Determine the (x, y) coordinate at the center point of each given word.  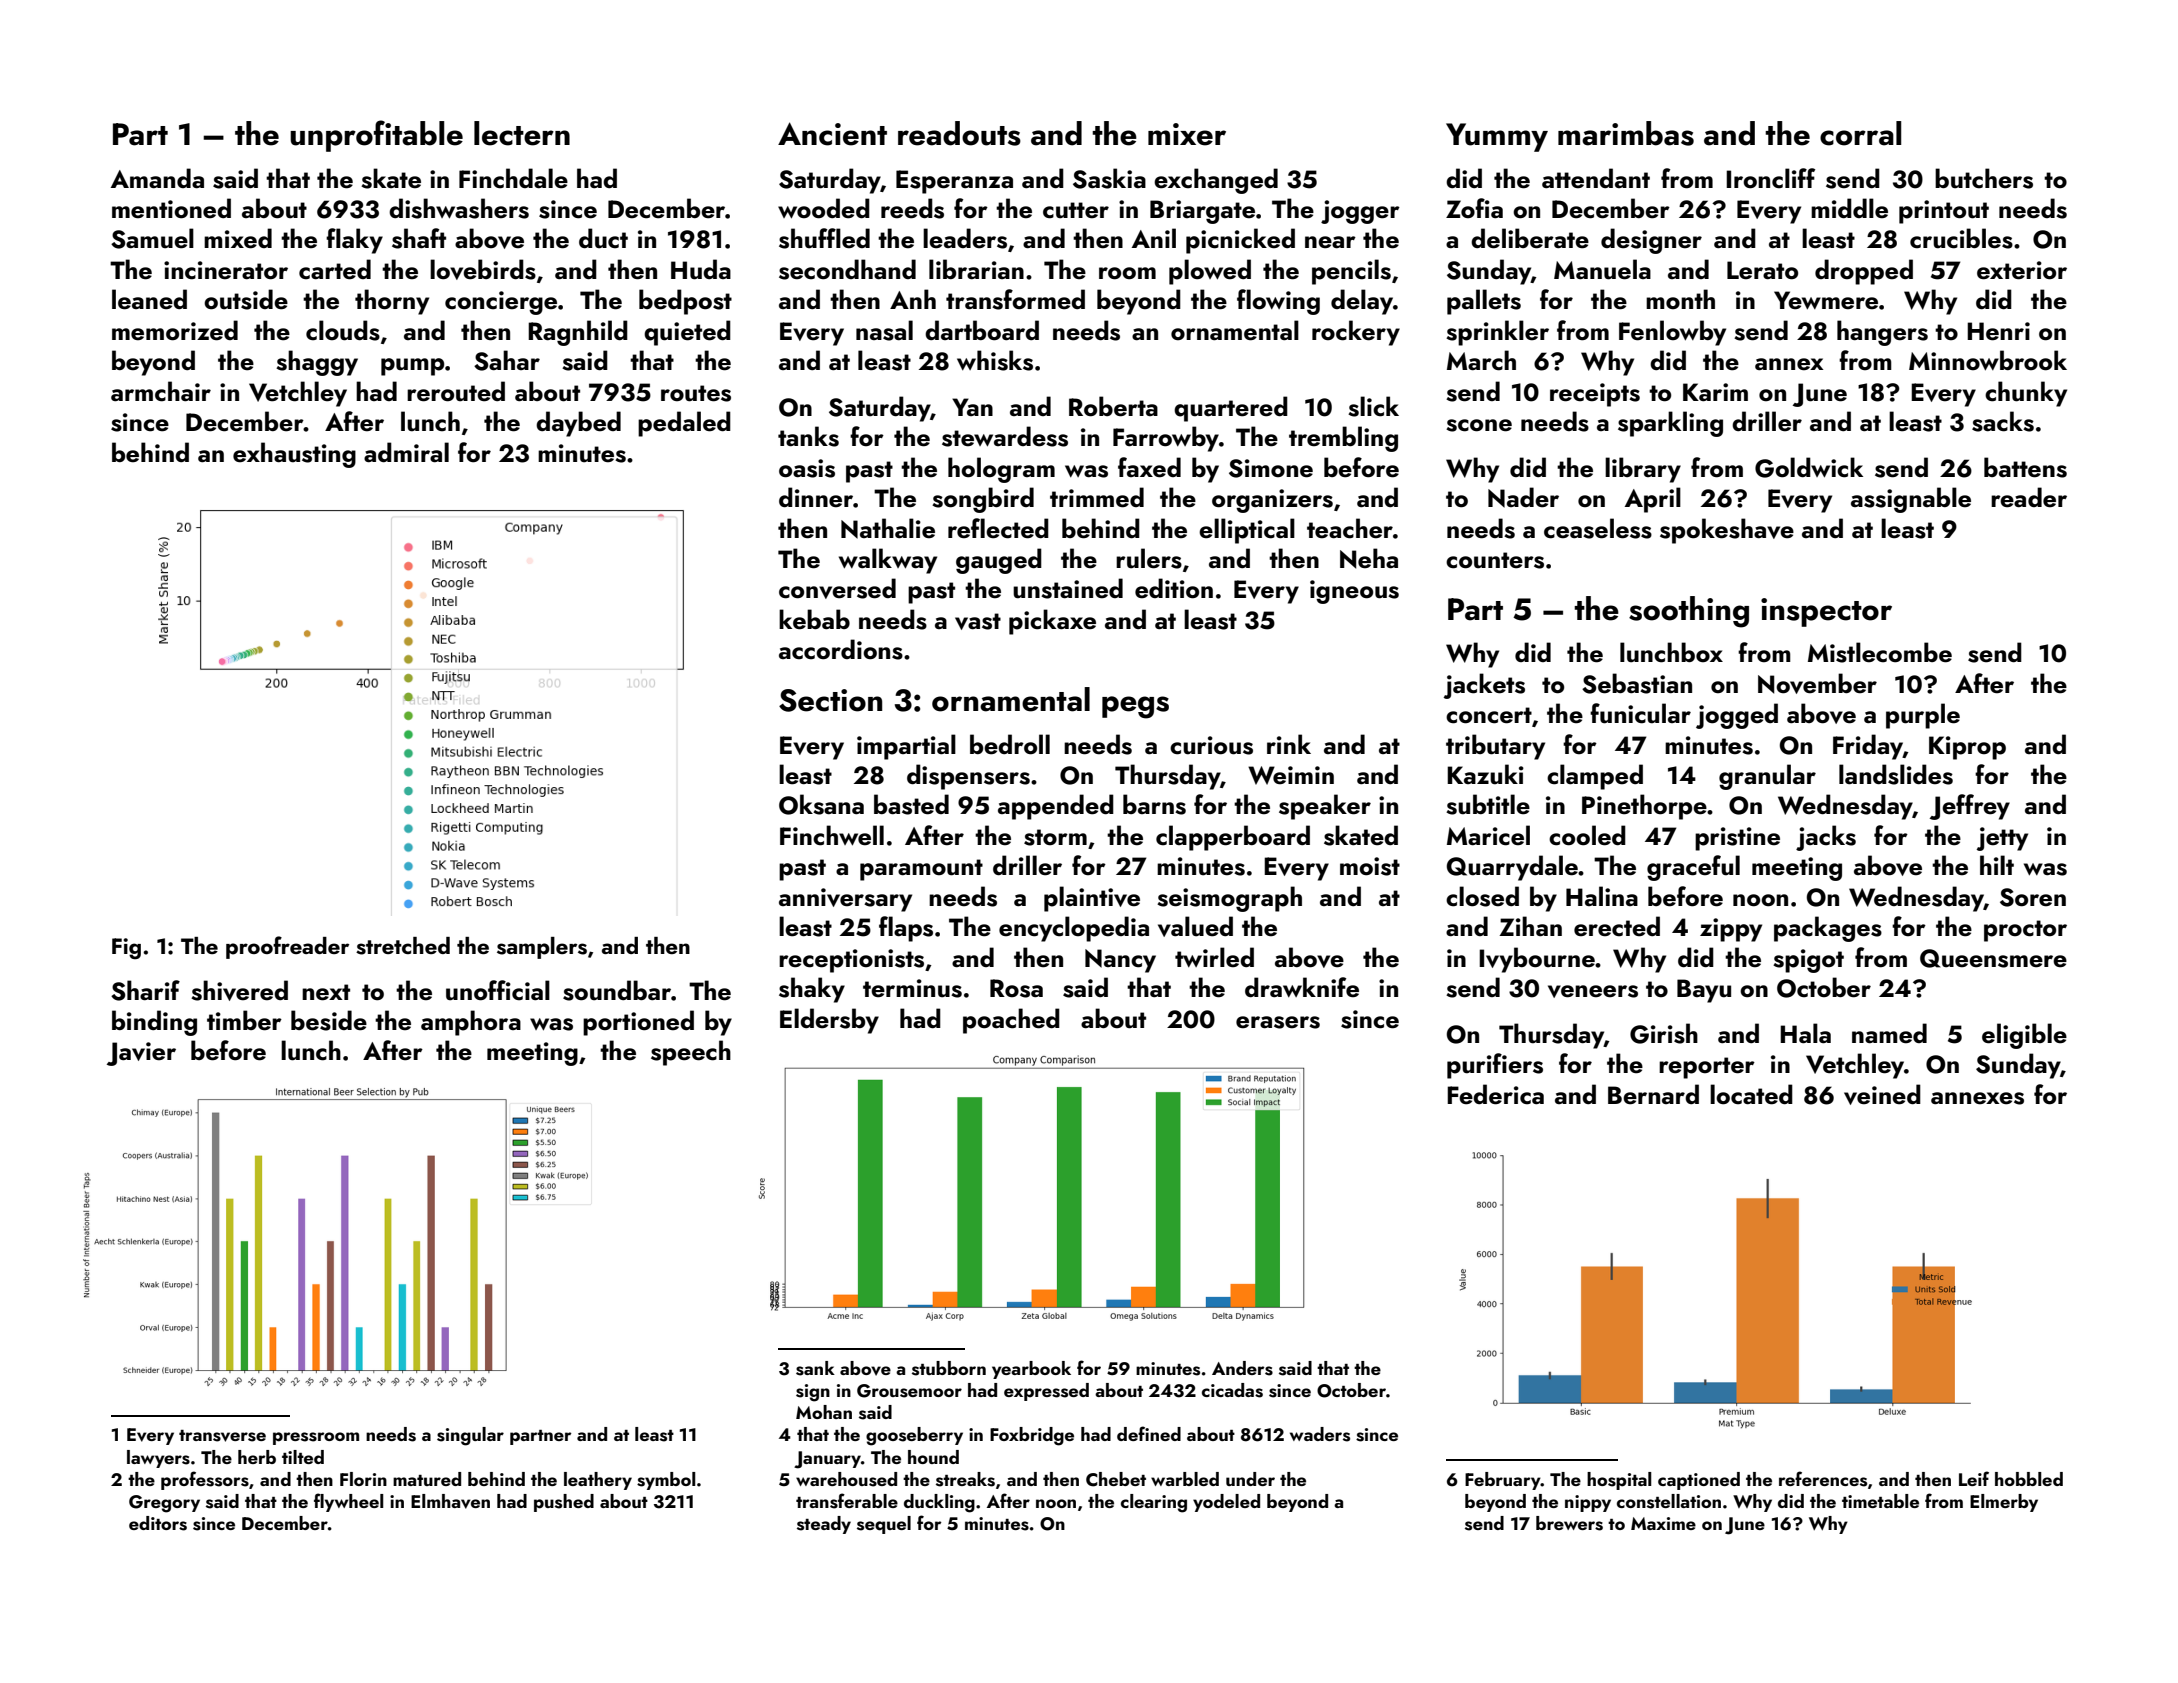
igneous (1354, 592)
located (1751, 1094)
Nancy (1120, 961)
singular (470, 1436)
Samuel (152, 238)
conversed (837, 588)
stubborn (949, 1368)
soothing (1689, 612)
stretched (403, 946)
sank (815, 1368)
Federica (1495, 1094)
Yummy (1497, 137)
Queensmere (1993, 958)
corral (1860, 133)
